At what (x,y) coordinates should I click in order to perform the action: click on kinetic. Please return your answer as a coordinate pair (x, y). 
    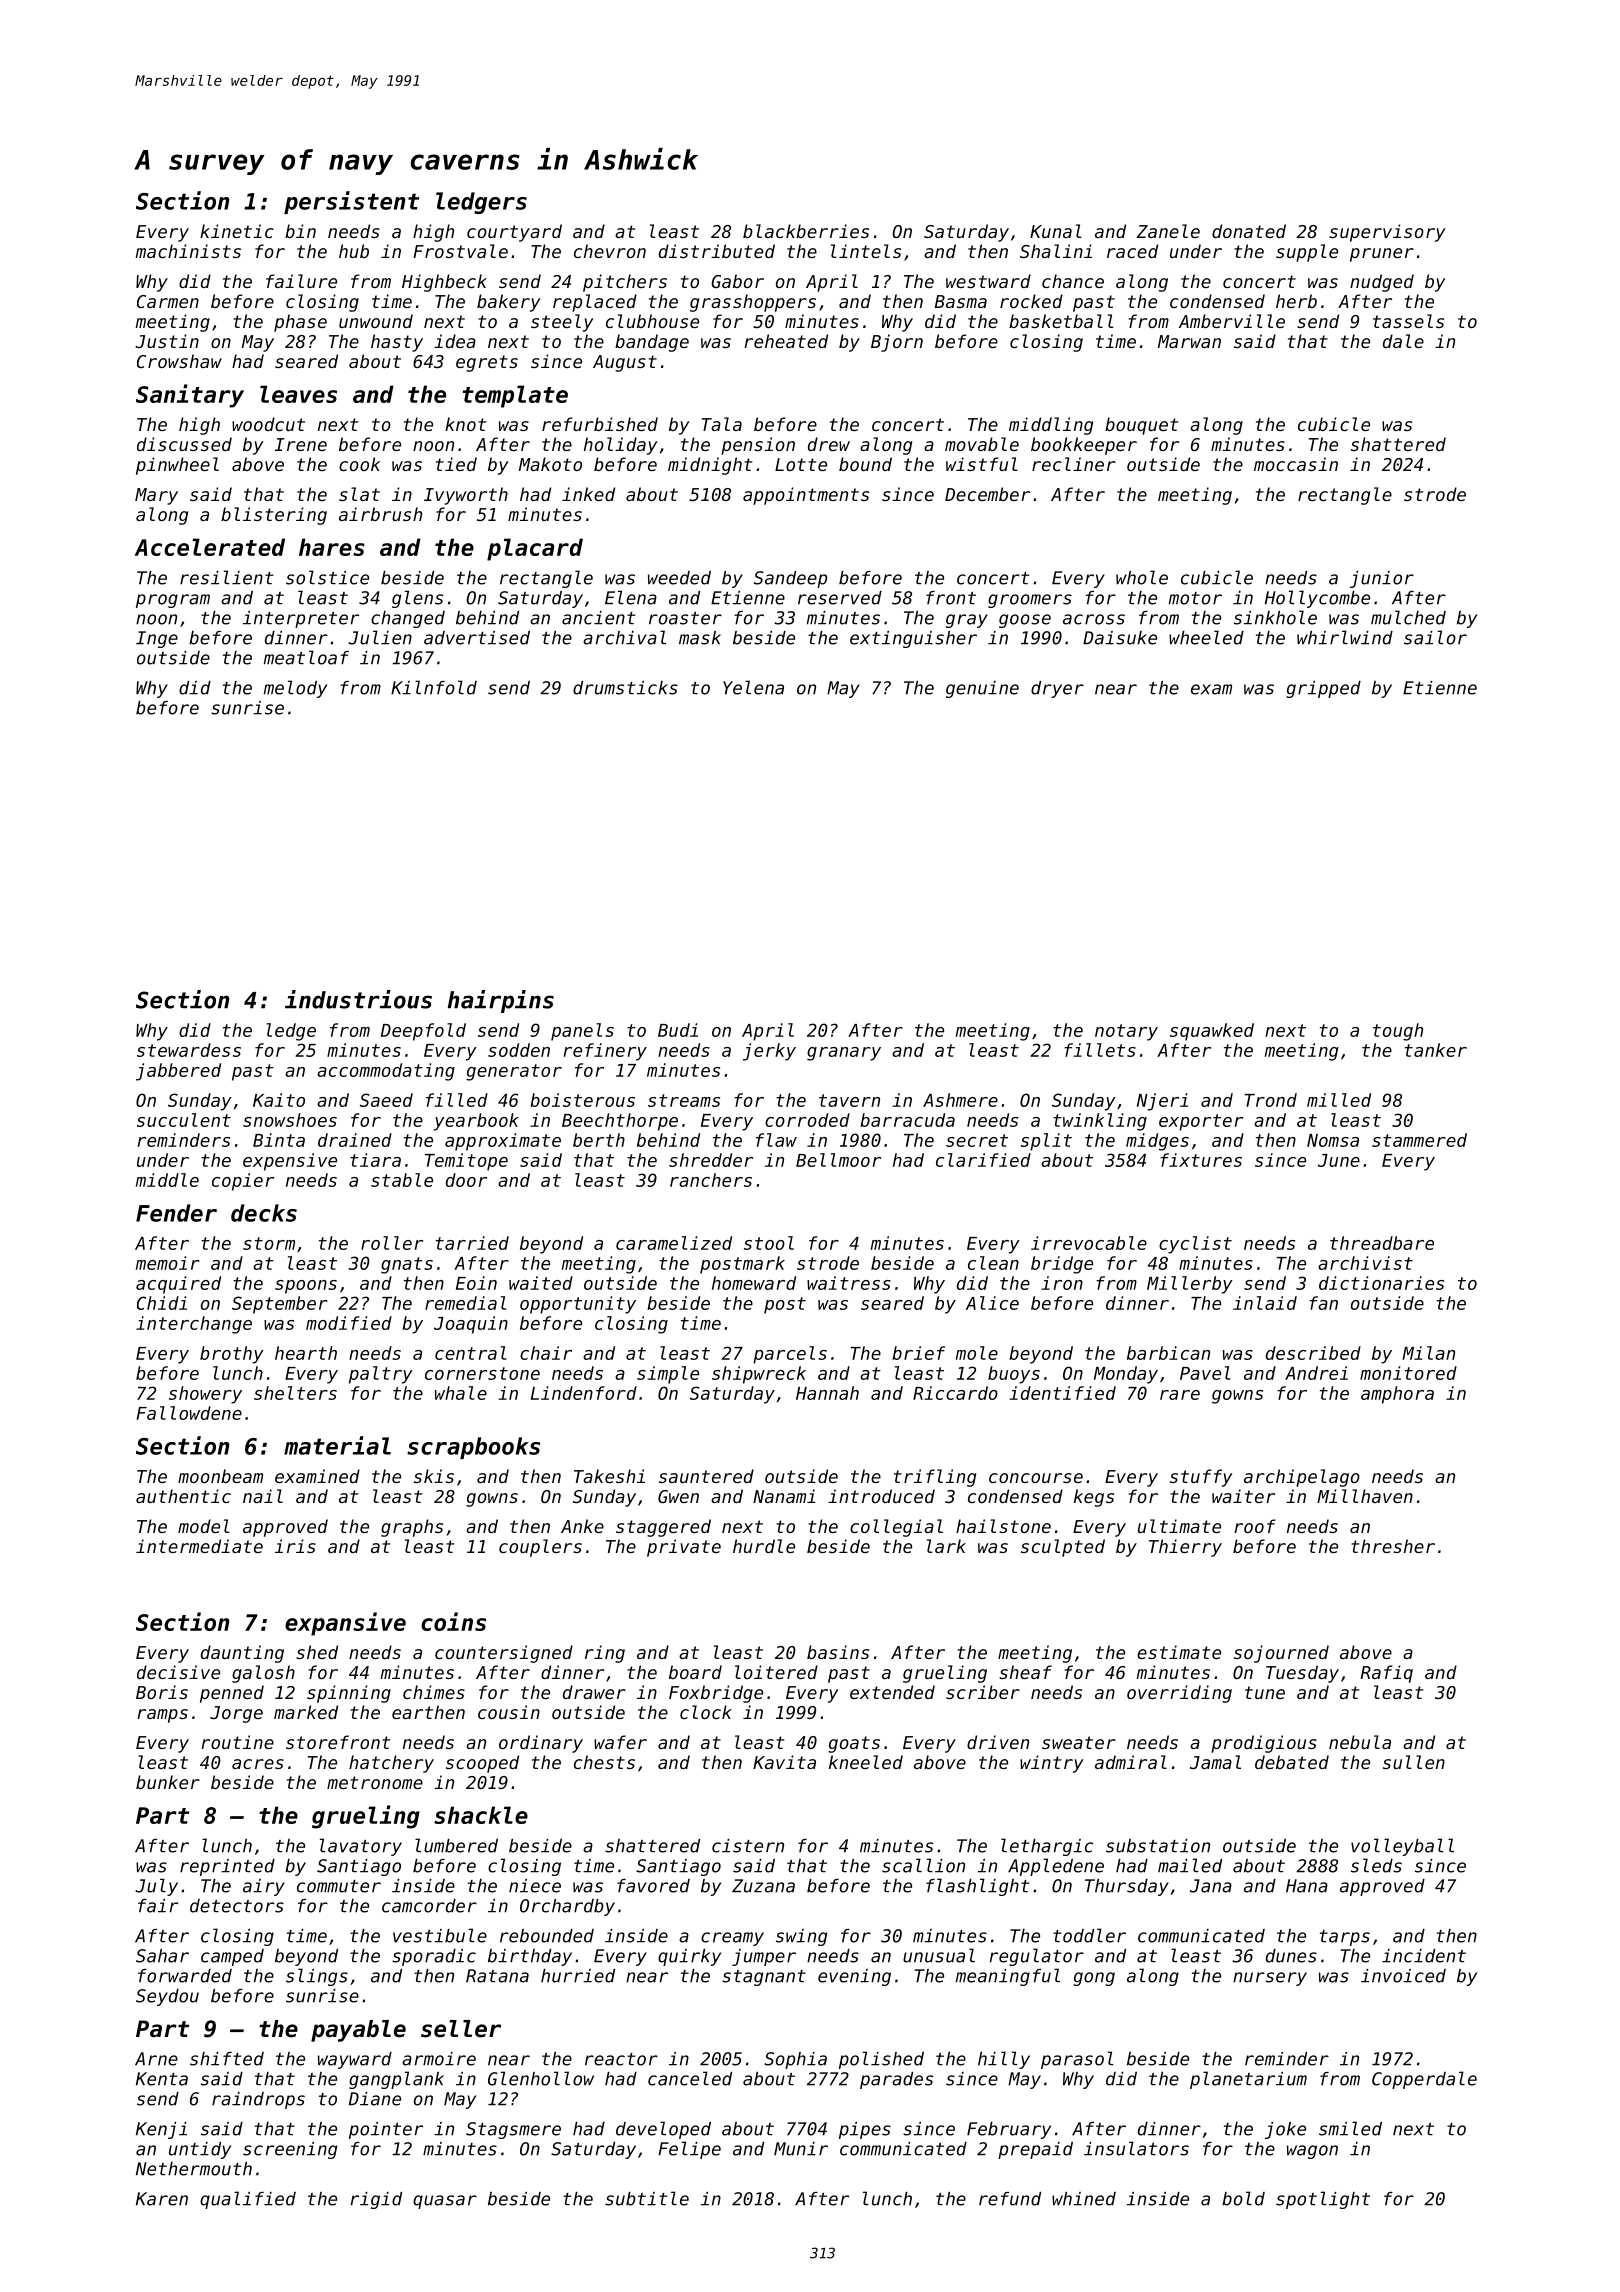
    Looking at the image, I should click on (237, 231).
